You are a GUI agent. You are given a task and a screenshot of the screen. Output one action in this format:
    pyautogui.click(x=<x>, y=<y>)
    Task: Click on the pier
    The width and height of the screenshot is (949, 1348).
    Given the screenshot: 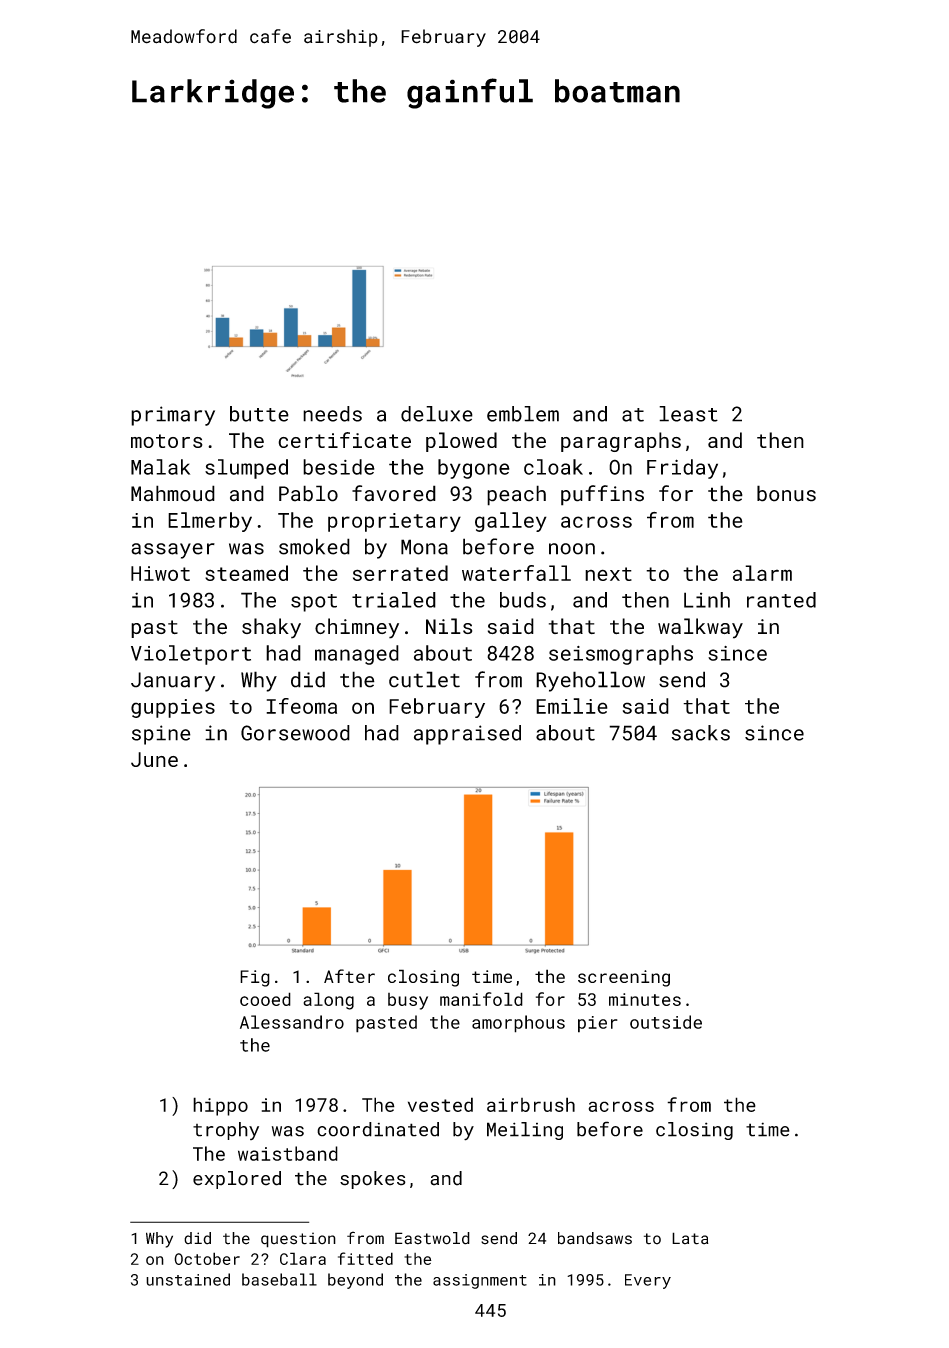 What is the action you would take?
    pyautogui.click(x=598, y=1024)
